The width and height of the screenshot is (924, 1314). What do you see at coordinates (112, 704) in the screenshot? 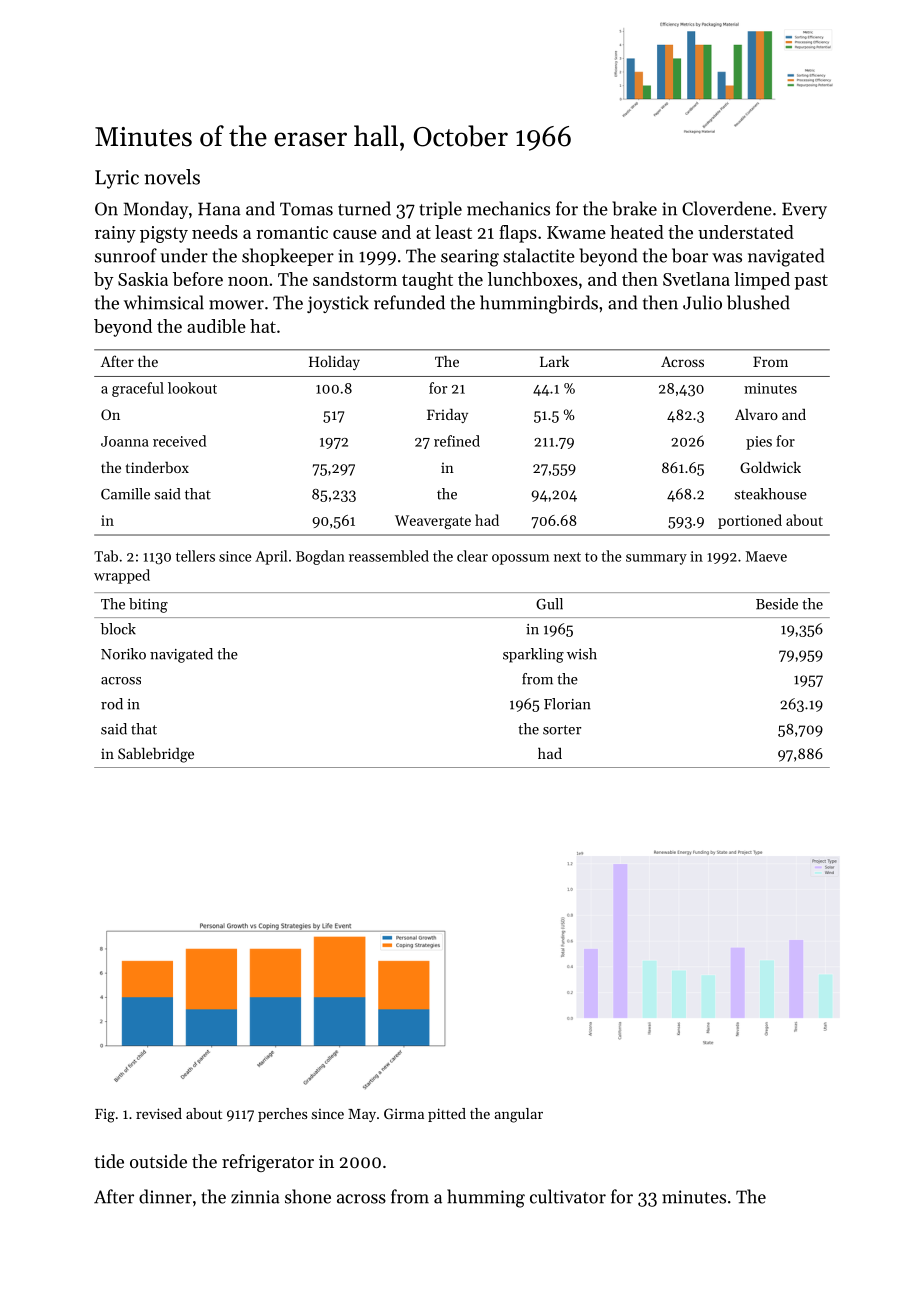
I see `rod` at bounding box center [112, 704].
